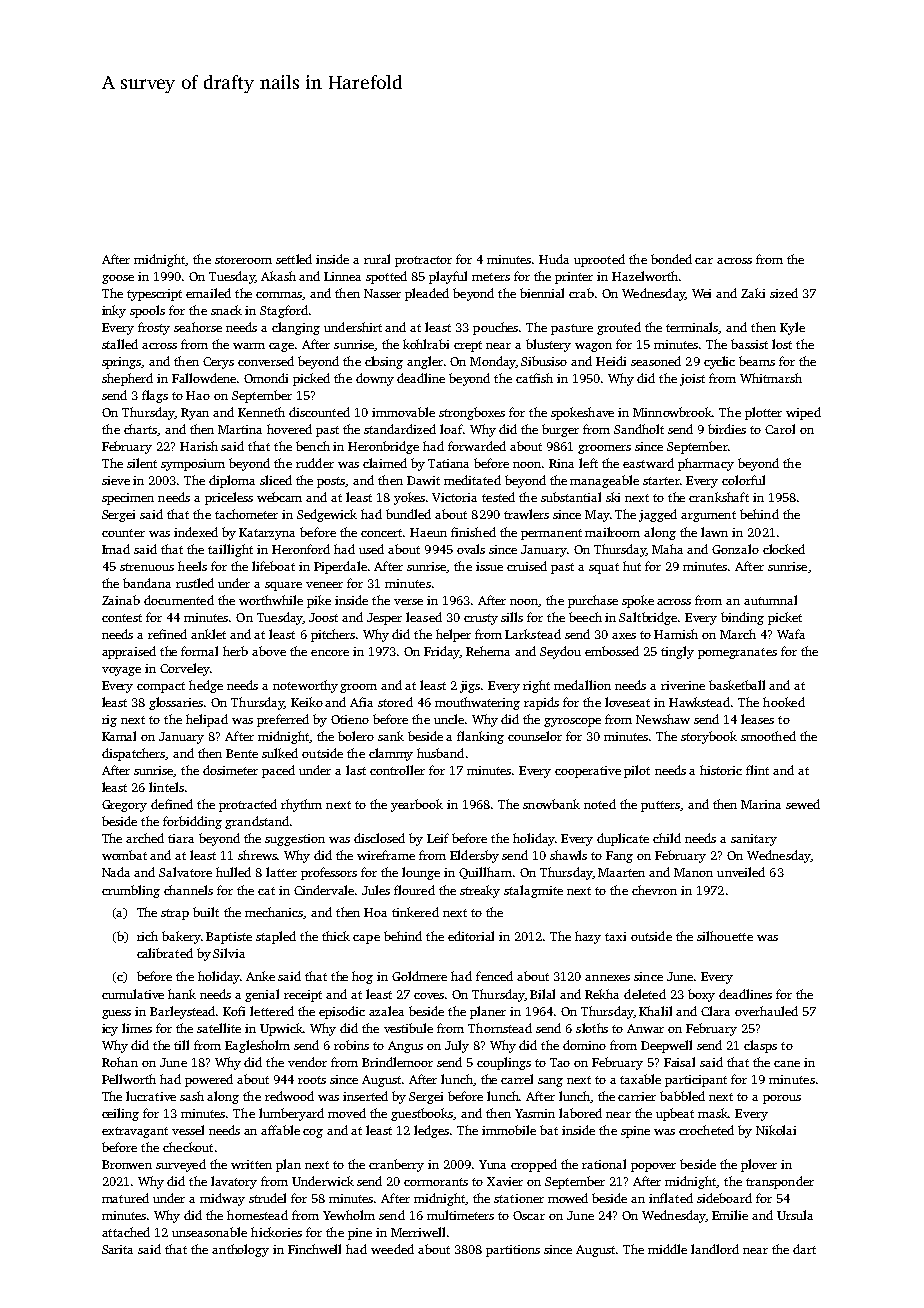 This screenshot has height=1308, width=924. What do you see at coordinates (377, 259) in the screenshot?
I see `rural` at bounding box center [377, 259].
